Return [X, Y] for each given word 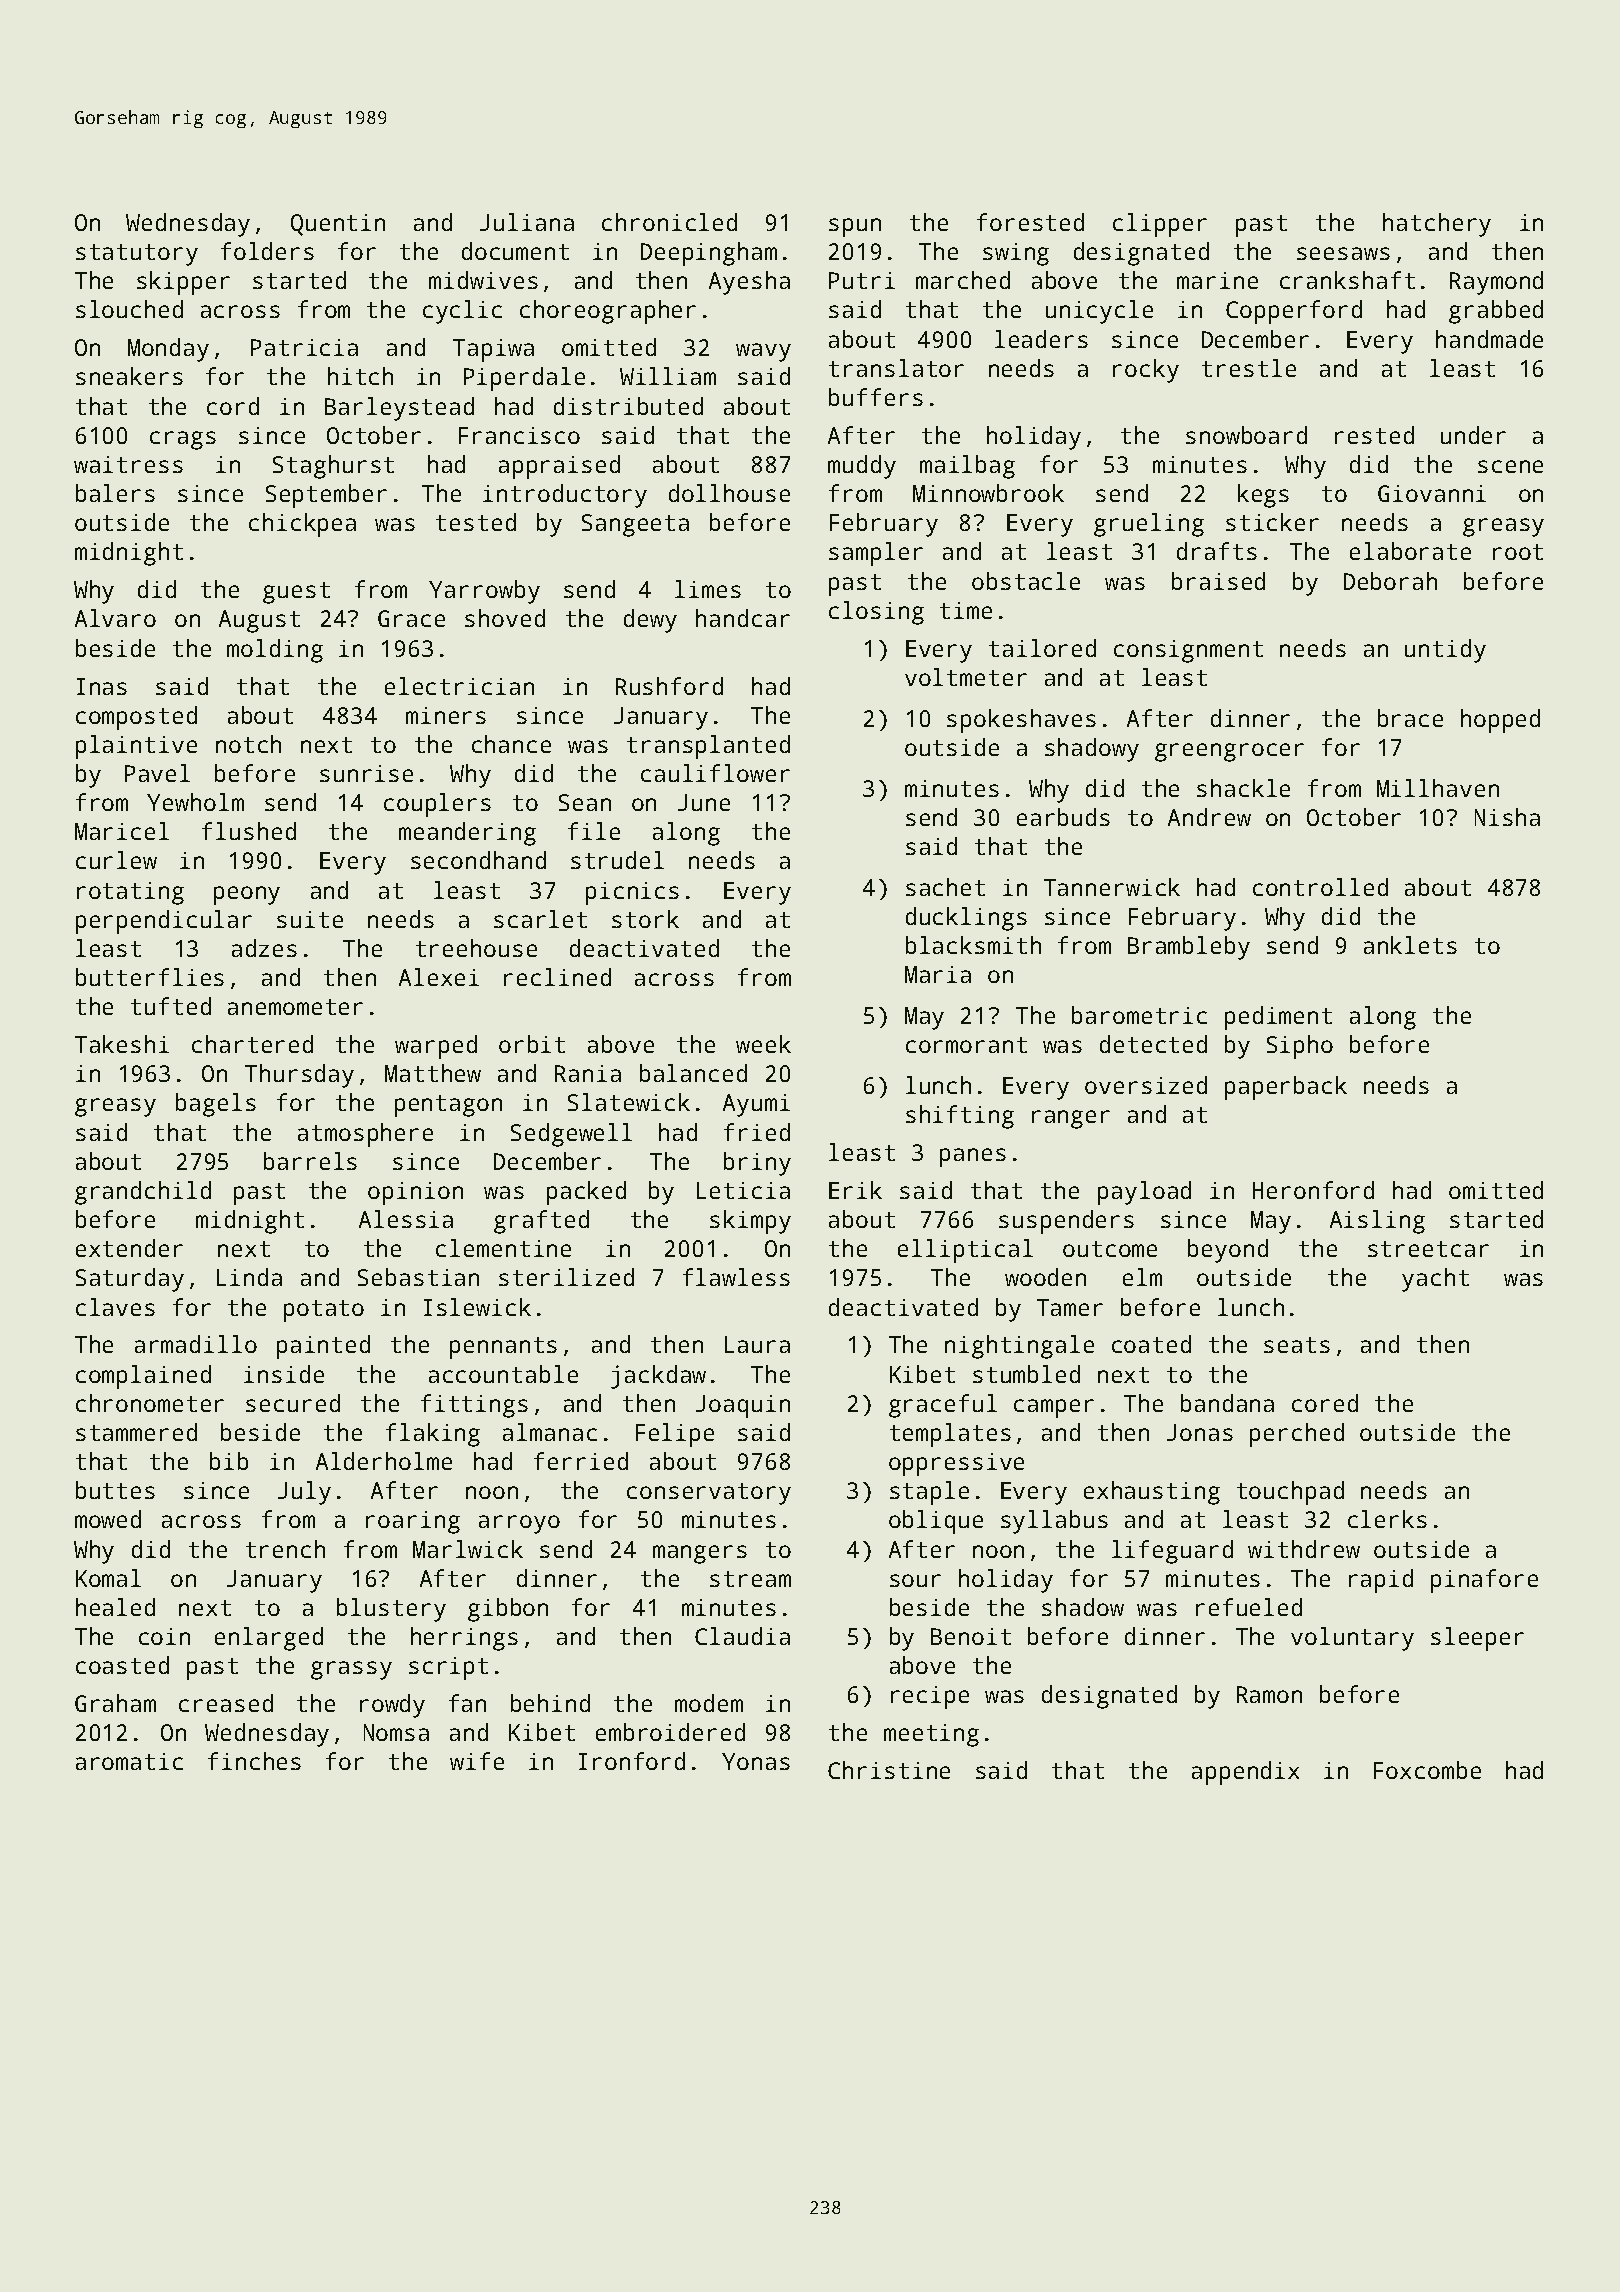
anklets [1410, 945]
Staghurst [333, 467]
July [304, 1493]
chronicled [669, 222]
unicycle [1099, 312]
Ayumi [756, 1105]
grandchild [143, 1193]
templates [950, 1435]
